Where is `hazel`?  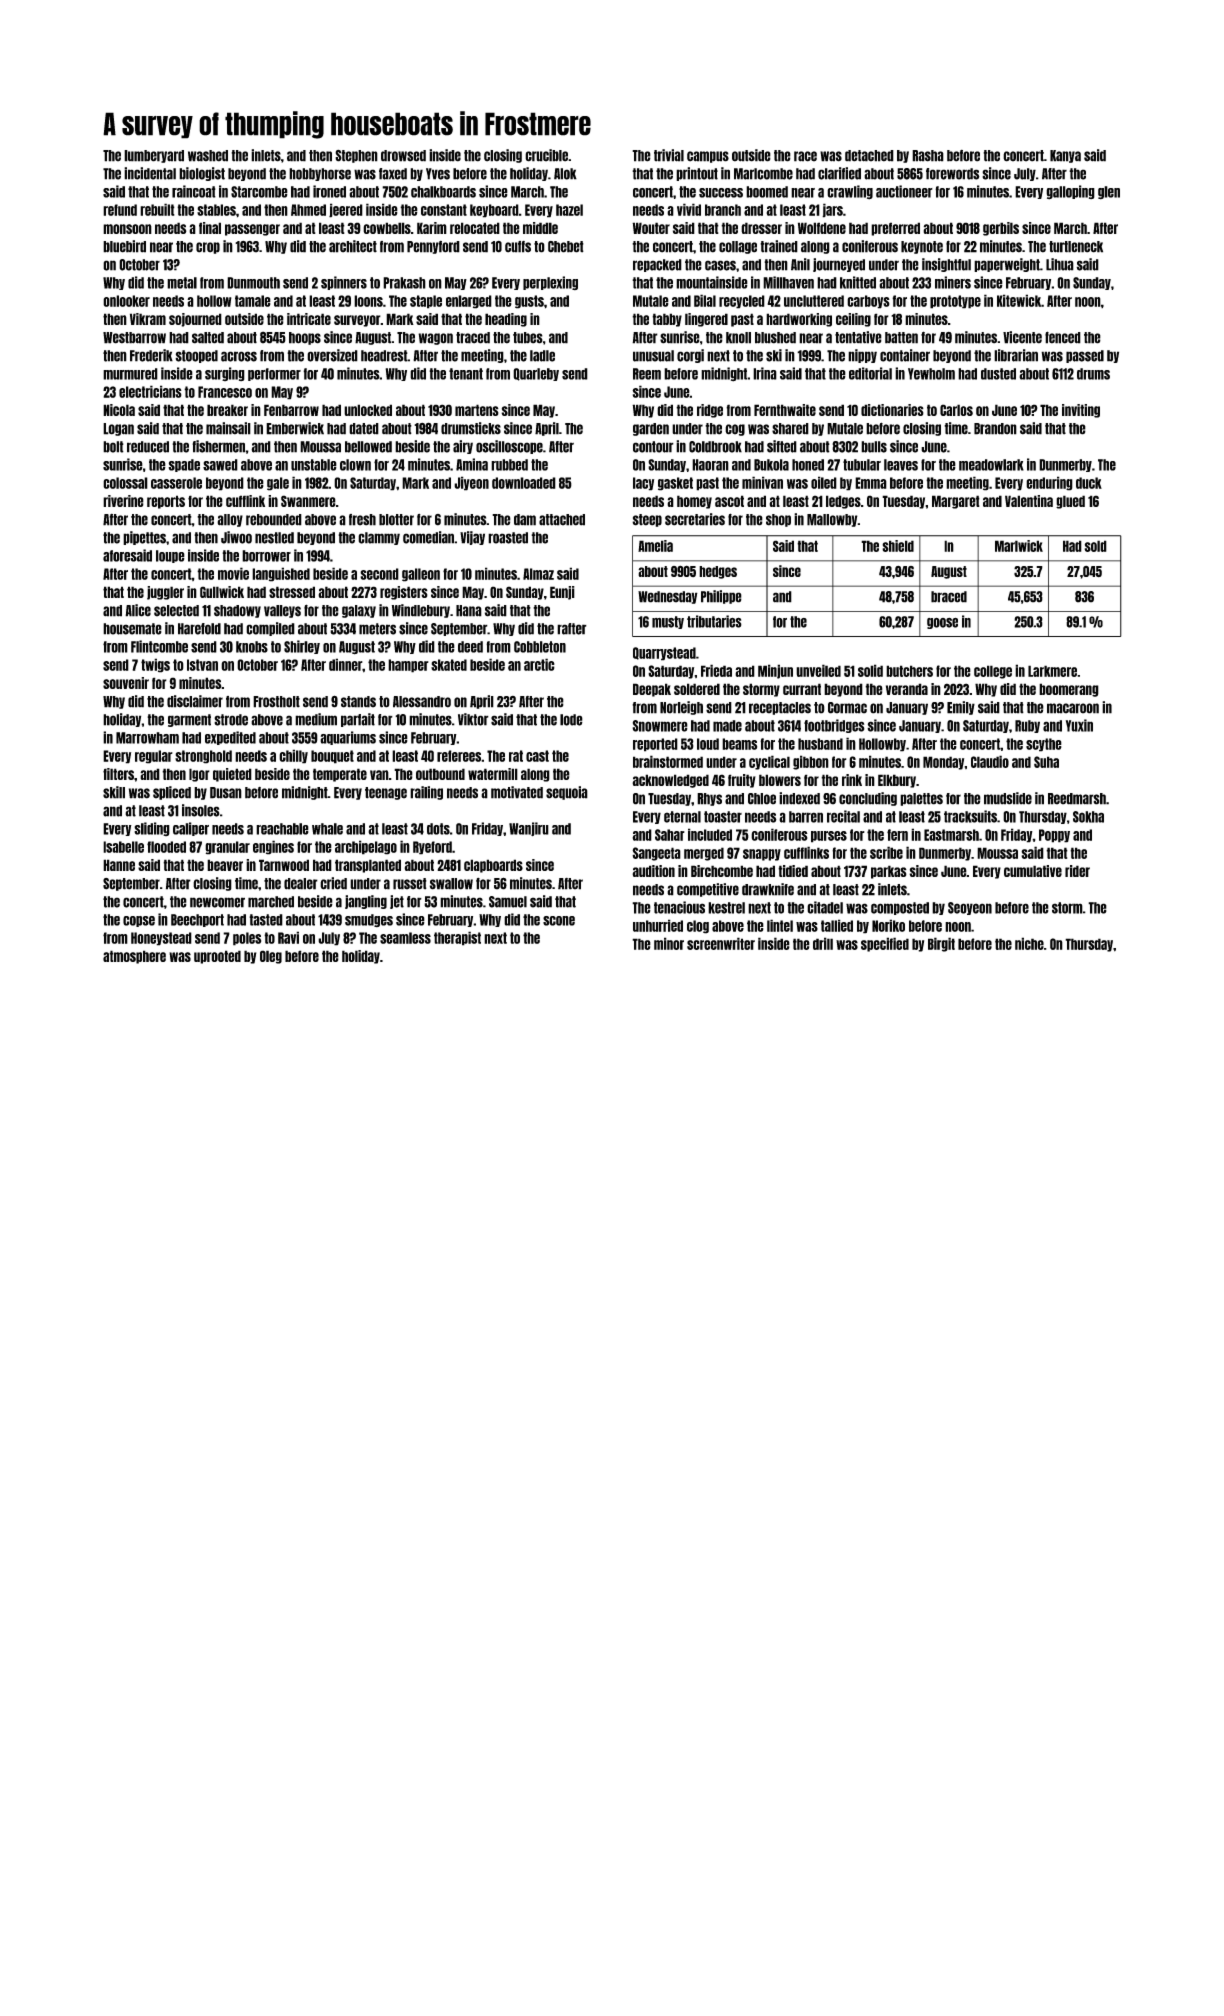 hazel is located at coordinates (569, 210).
